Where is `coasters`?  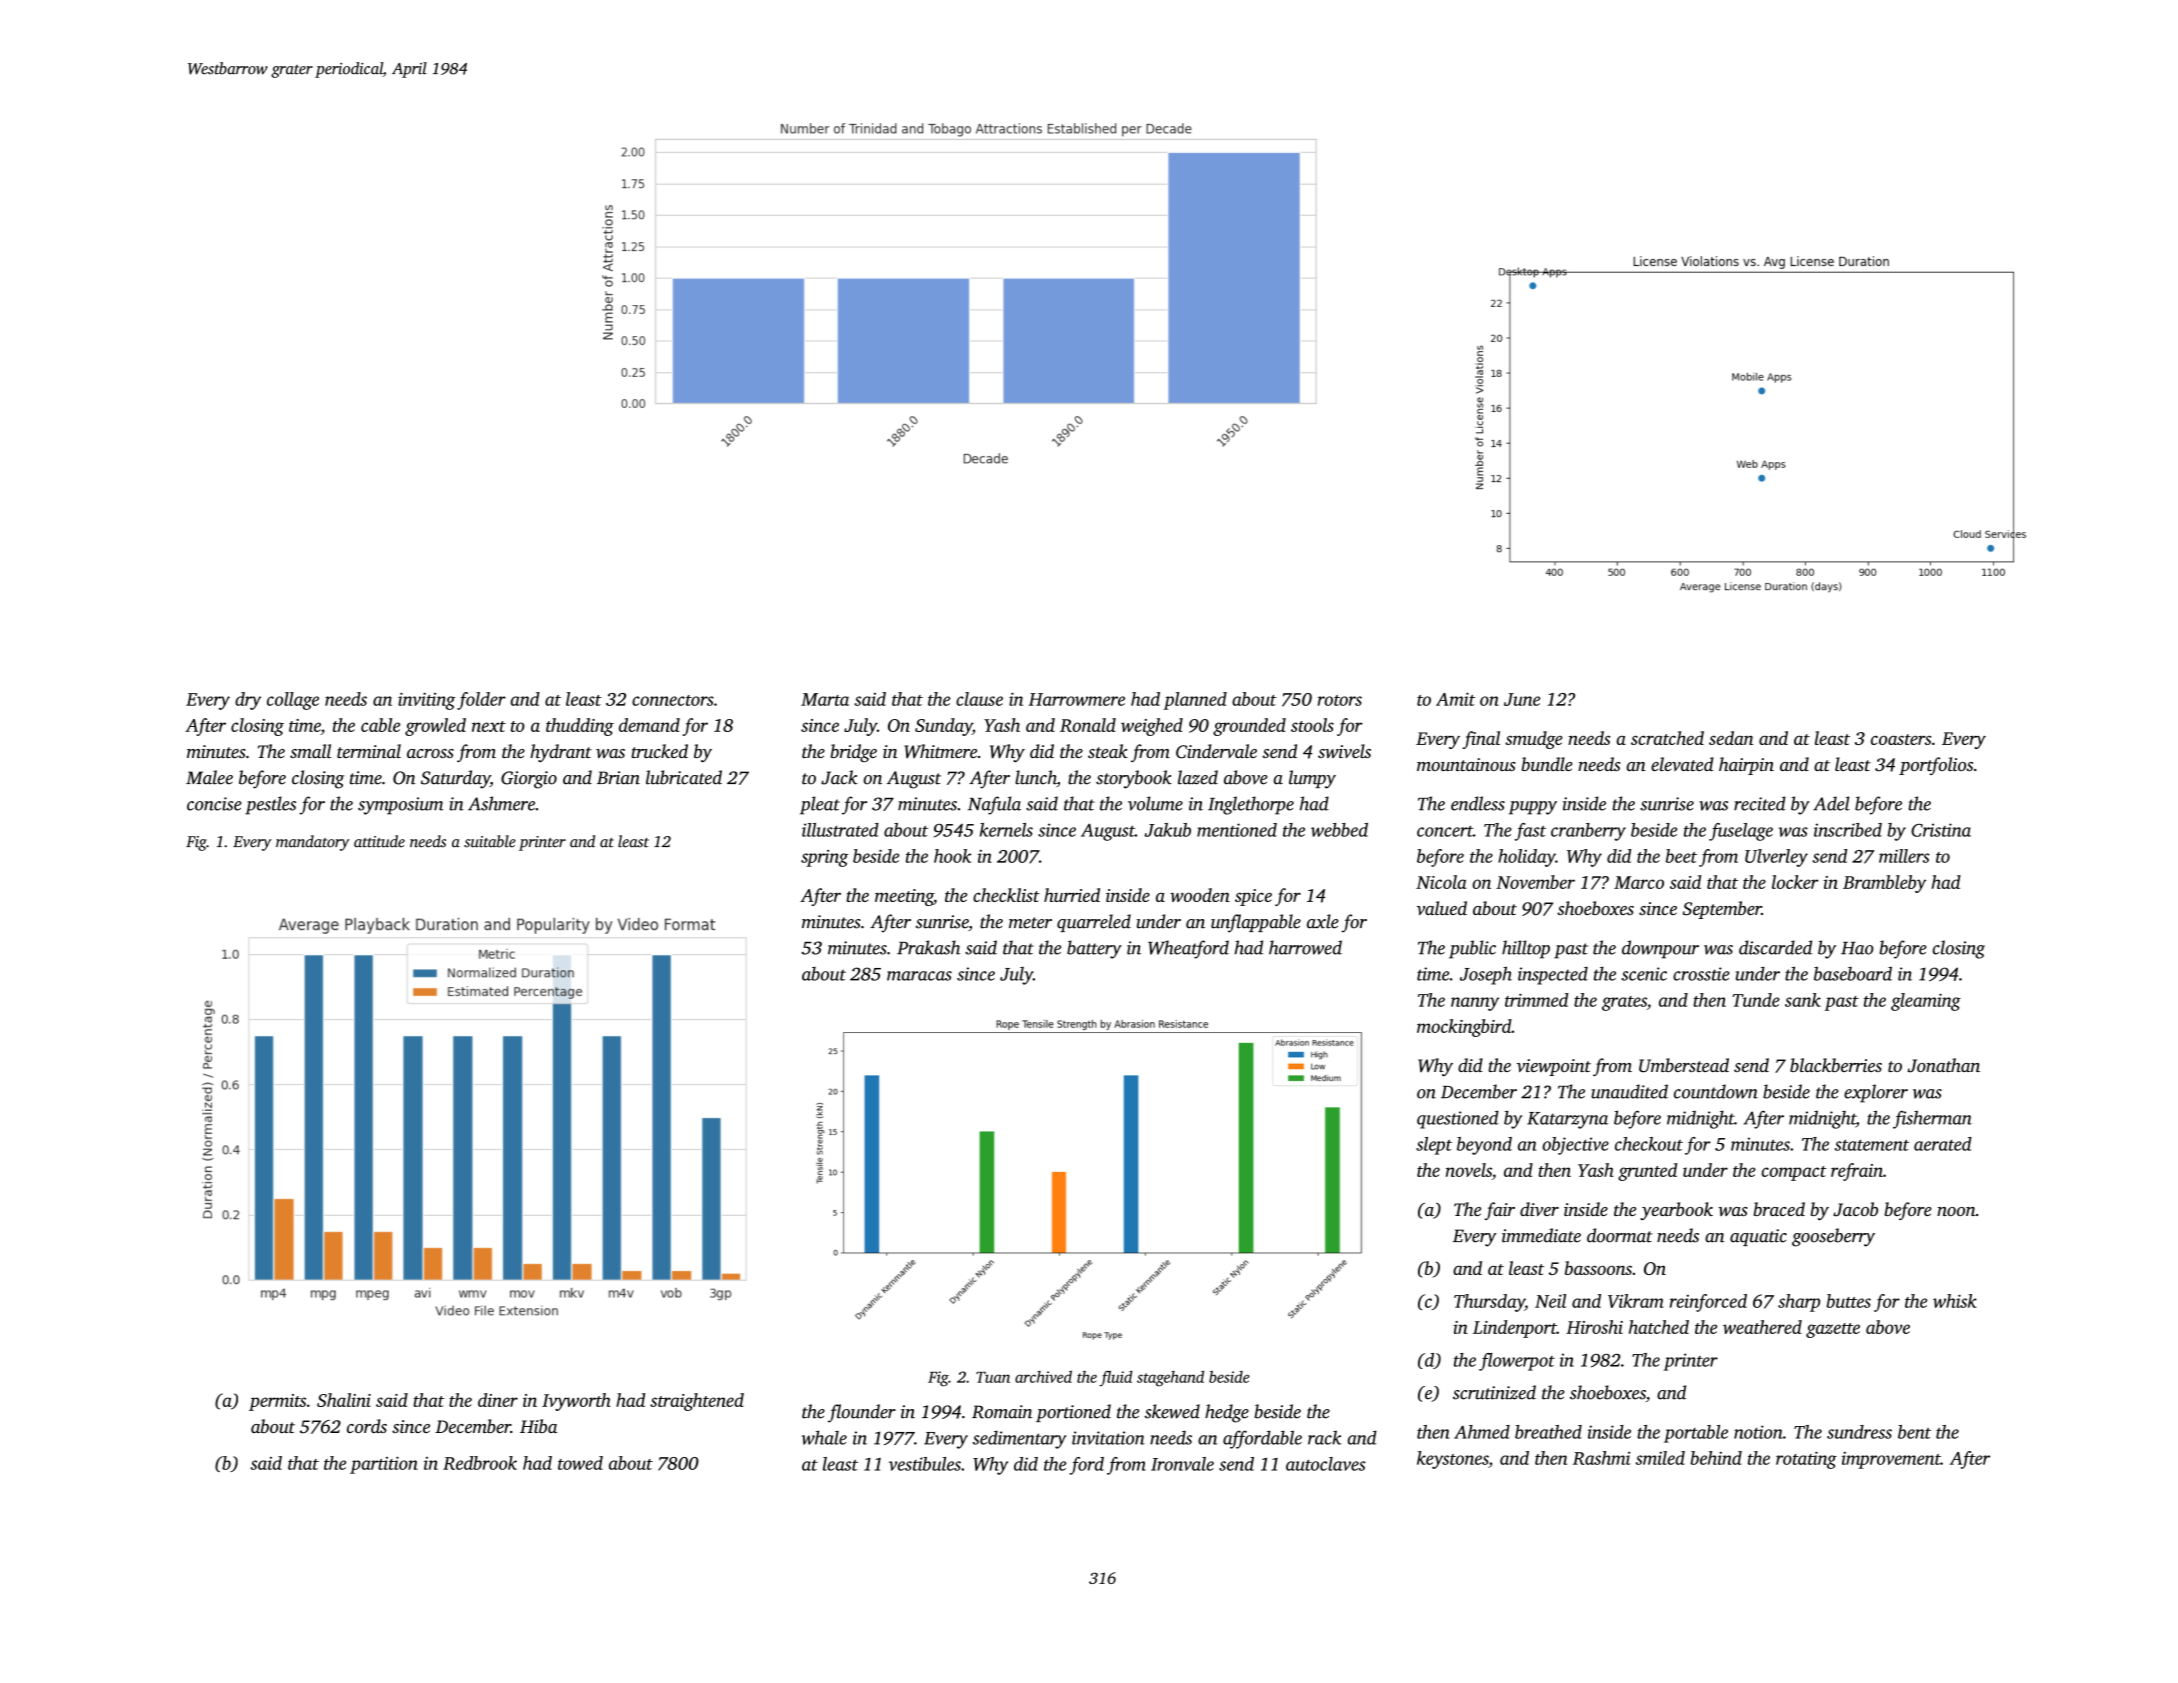 coasters is located at coordinates (1901, 739).
